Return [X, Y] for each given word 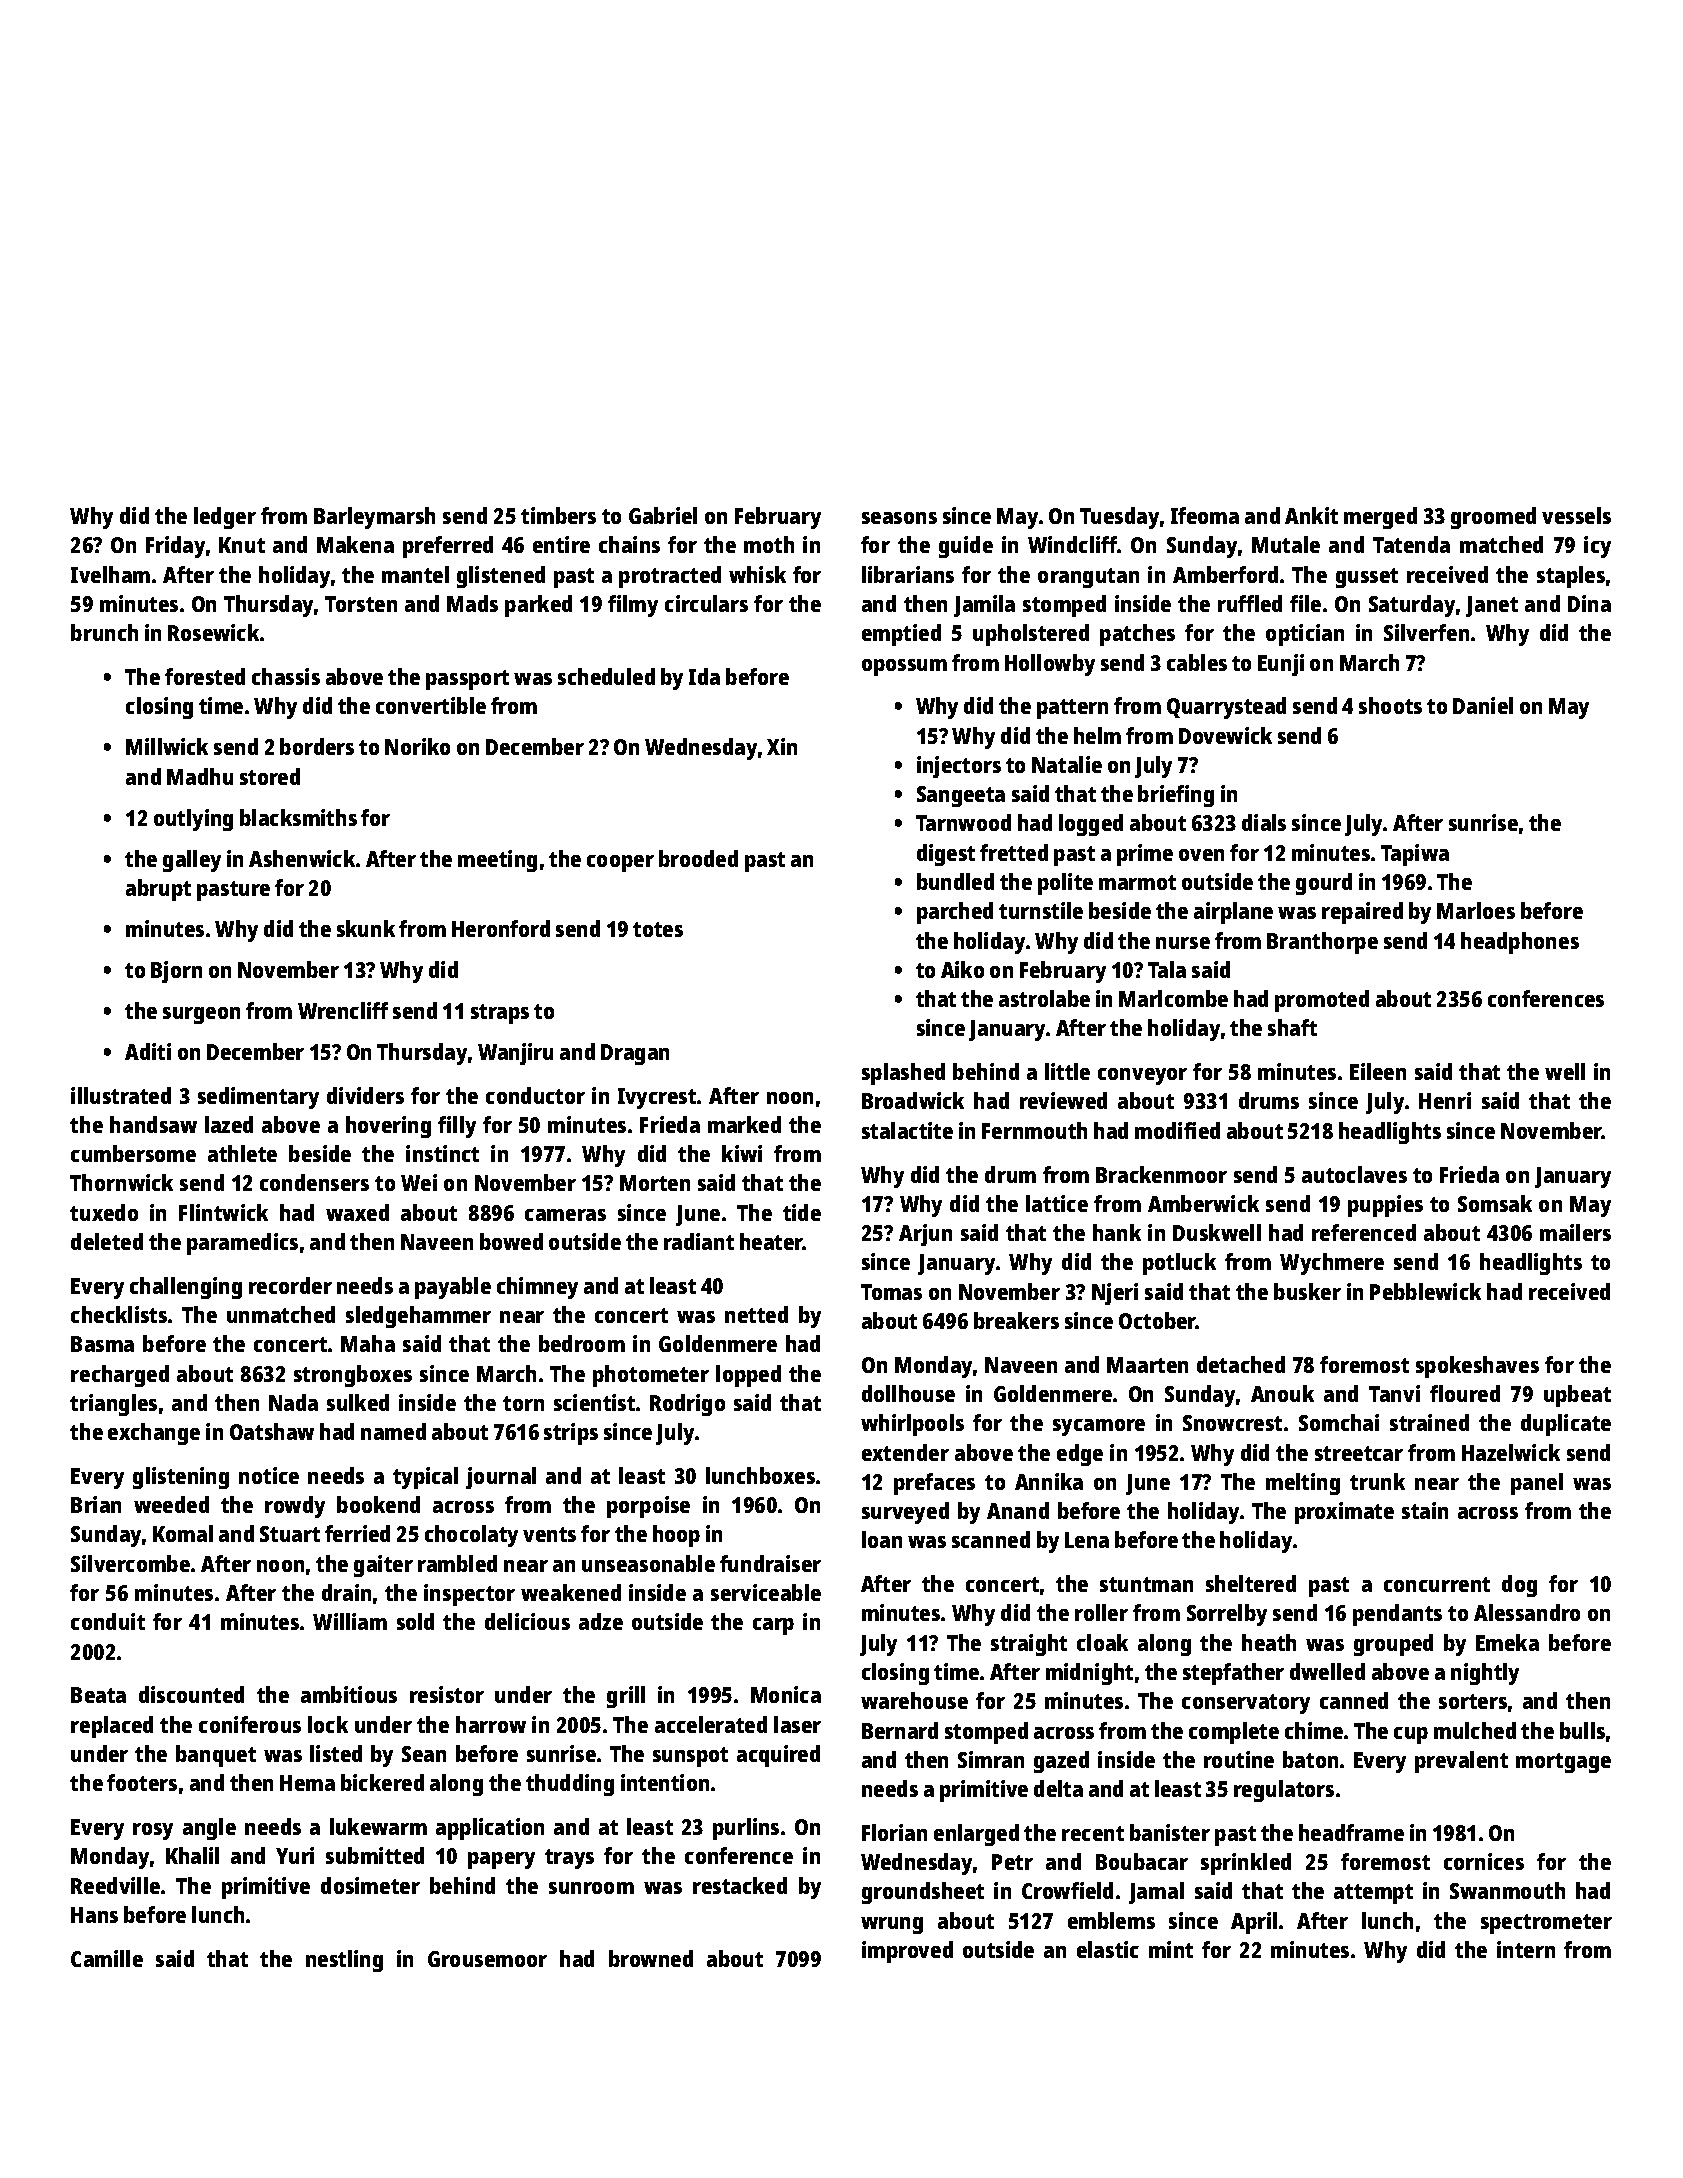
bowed [511, 1241]
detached [1241, 1364]
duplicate [1566, 1425]
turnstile [1041, 910]
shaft [1292, 1027]
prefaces [934, 1484]
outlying [193, 820]
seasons [899, 518]
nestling [344, 1961]
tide [802, 1212]
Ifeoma [1205, 515]
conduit [108, 1621]
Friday [175, 547]
